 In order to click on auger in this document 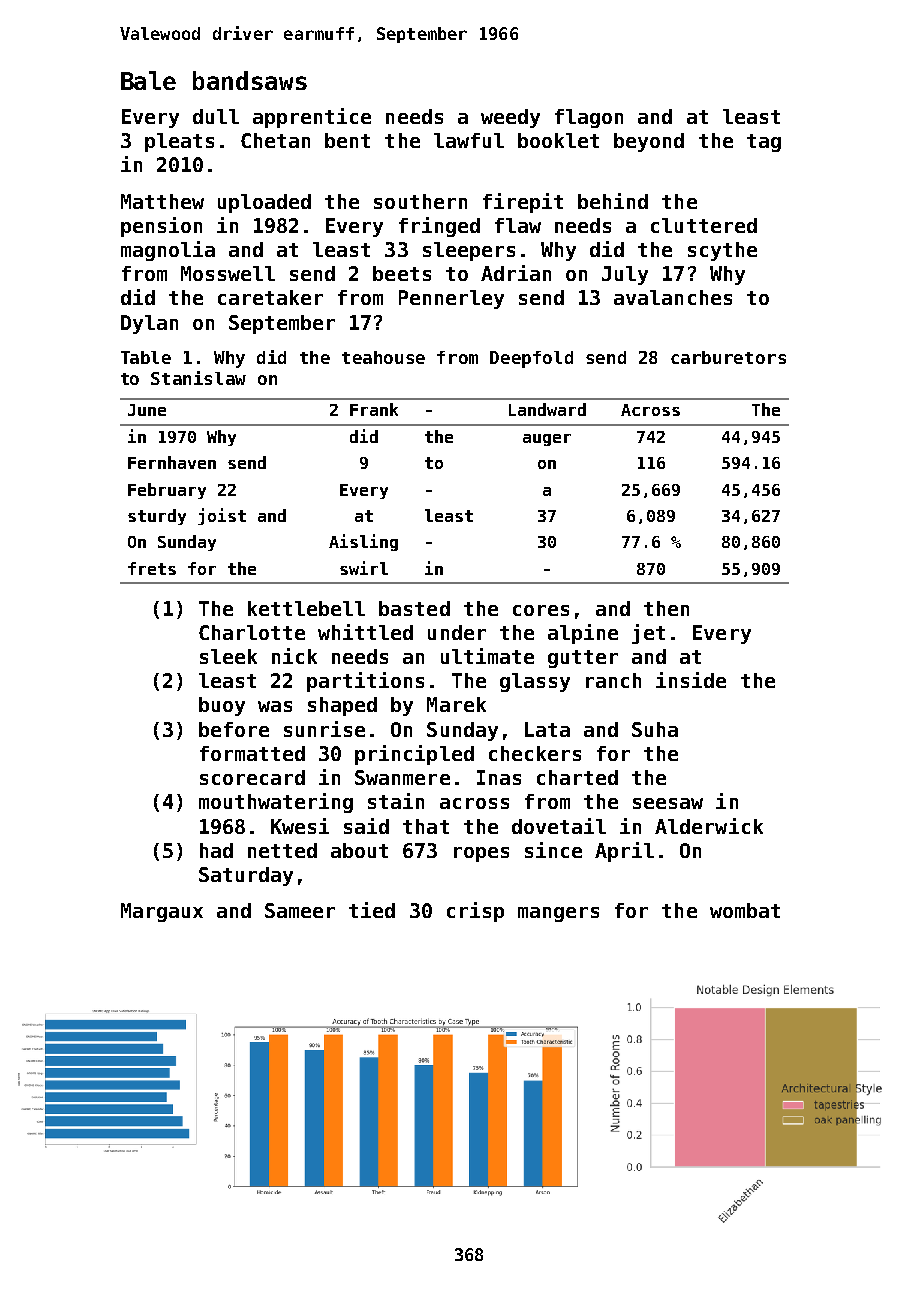, I will do `click(547, 440)`.
